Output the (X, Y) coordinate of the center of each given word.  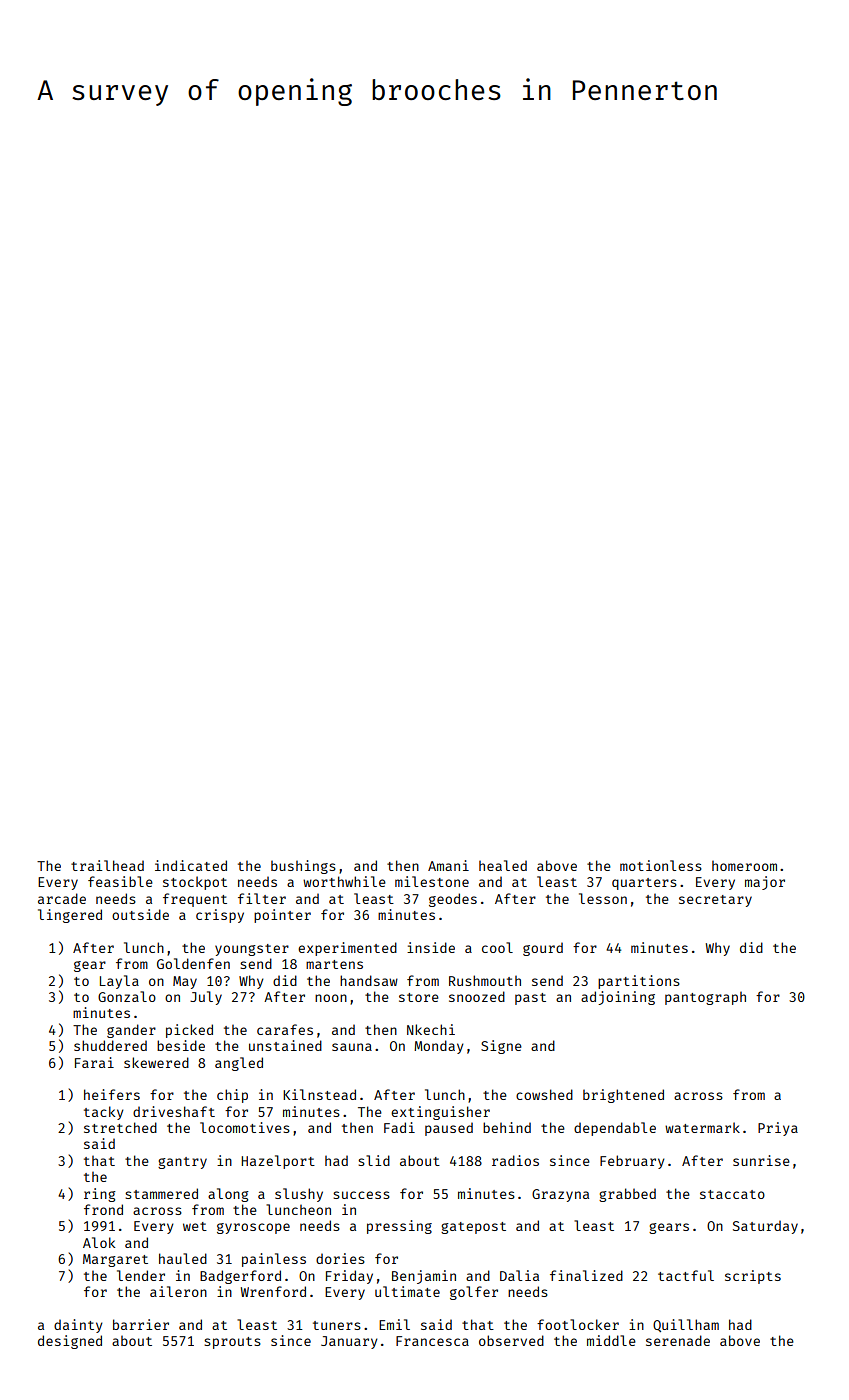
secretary (715, 901)
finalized (586, 1275)
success (361, 1195)
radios (515, 1160)
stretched (120, 1127)
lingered (70, 916)
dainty (78, 1326)
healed (503, 865)
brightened (623, 1096)
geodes (453, 900)
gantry (182, 1163)
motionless (661, 865)
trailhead (107, 865)
